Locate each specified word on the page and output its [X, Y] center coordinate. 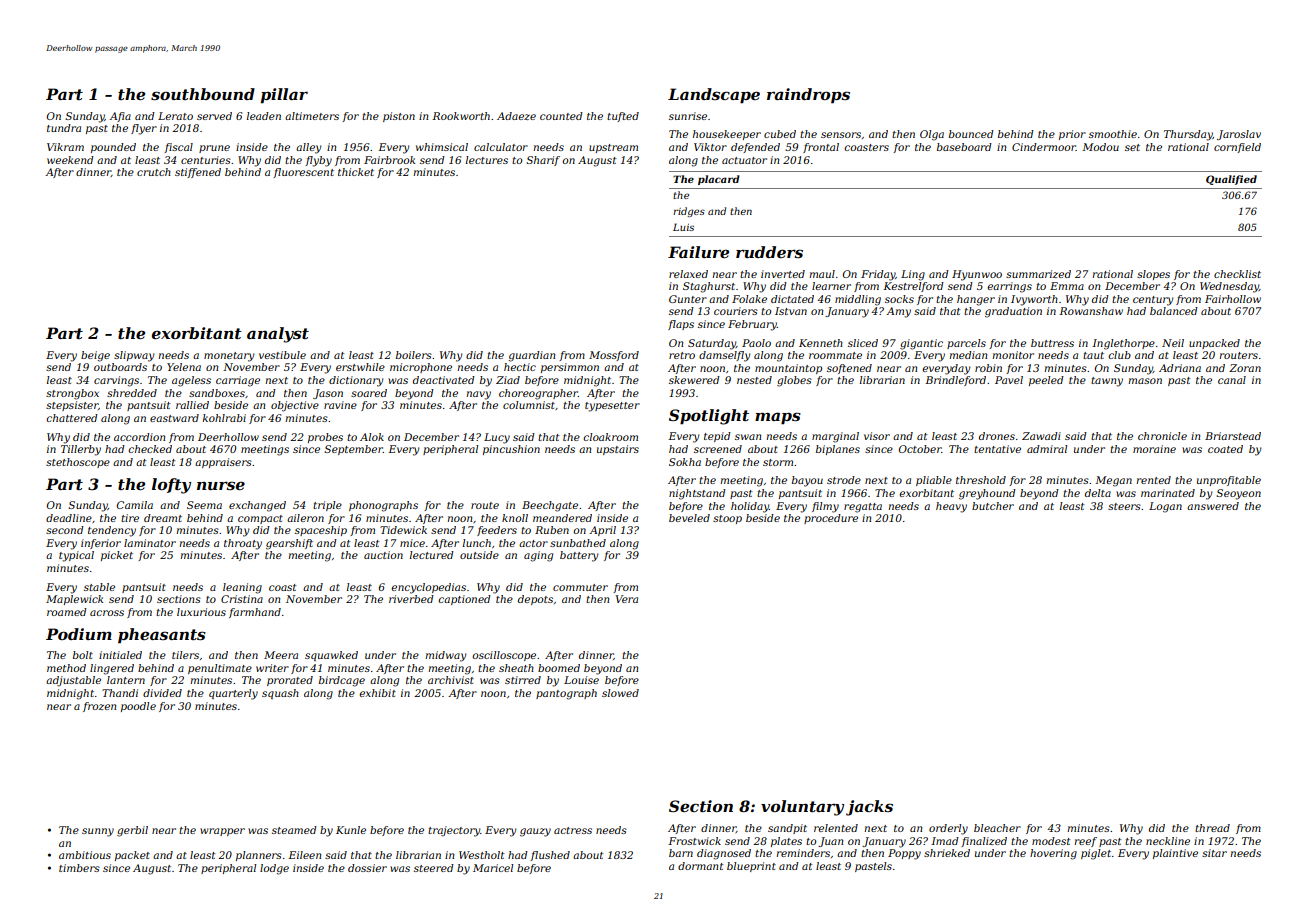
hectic [520, 367]
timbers [79, 868]
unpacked [1214, 344]
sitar [1214, 853]
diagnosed [724, 854]
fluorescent [303, 173]
